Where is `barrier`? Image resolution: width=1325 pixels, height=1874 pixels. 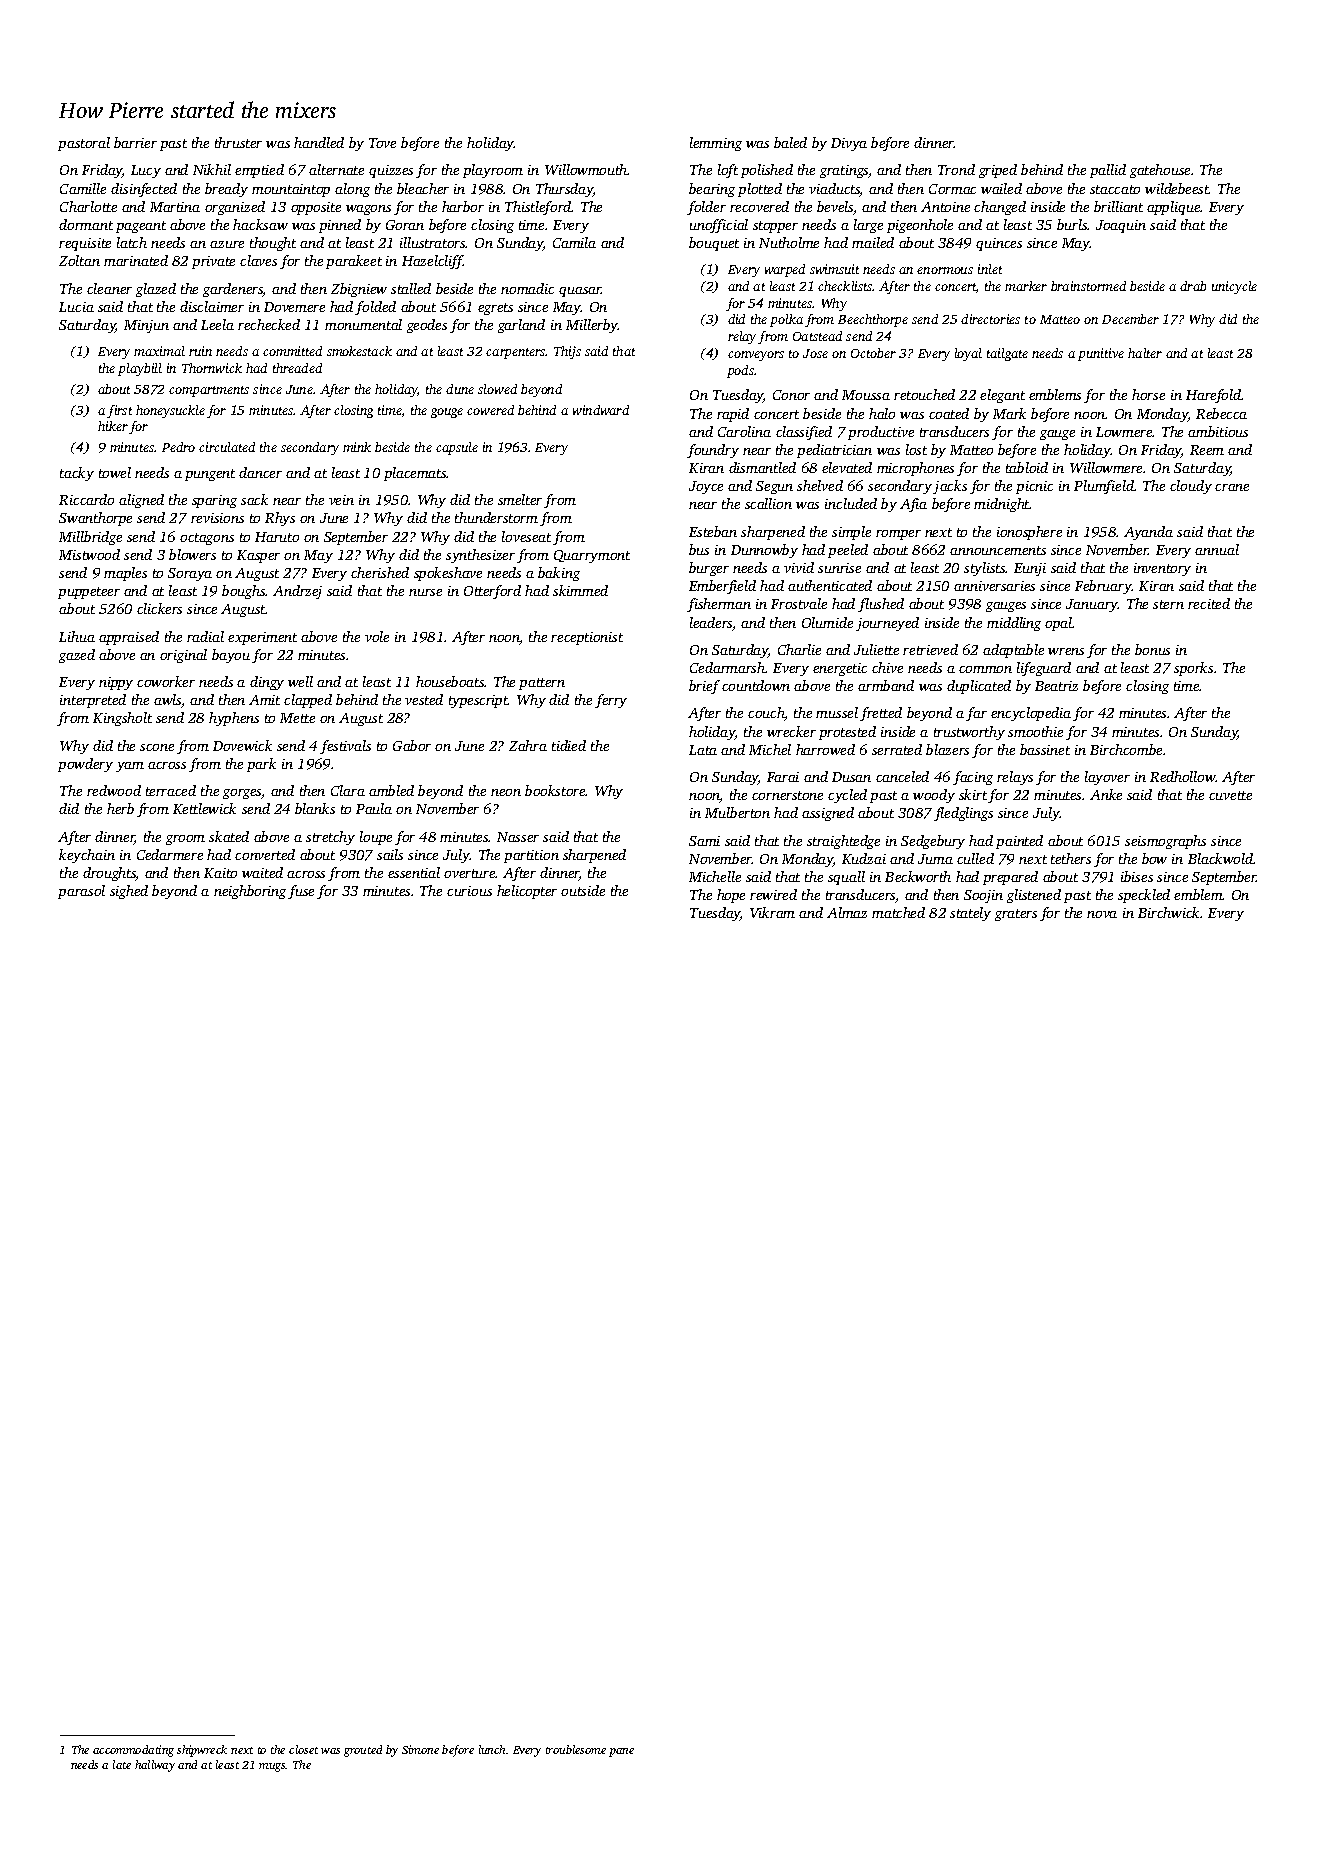
barrier is located at coordinates (135, 142).
